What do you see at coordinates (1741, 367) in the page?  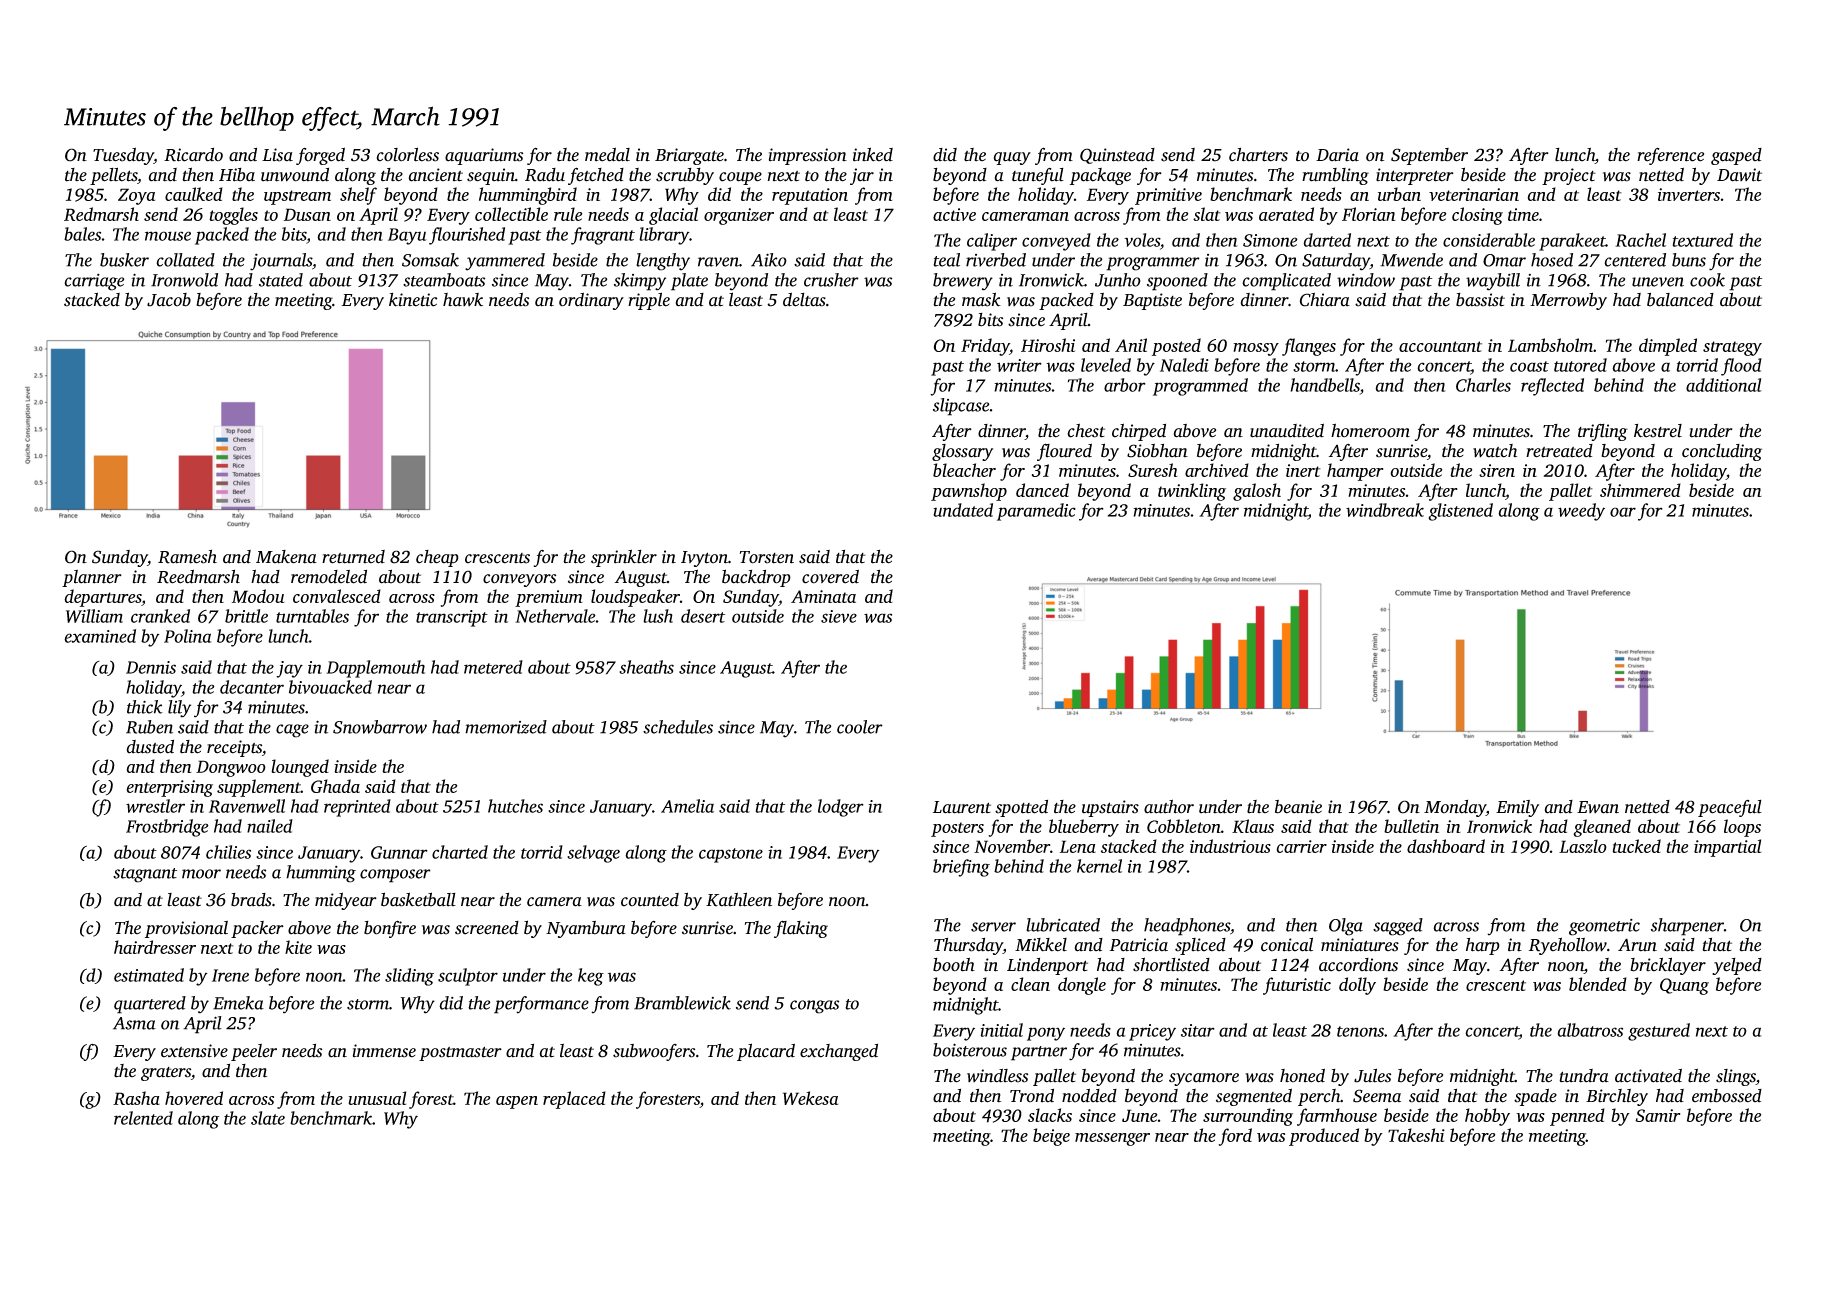 I see `flood` at bounding box center [1741, 367].
